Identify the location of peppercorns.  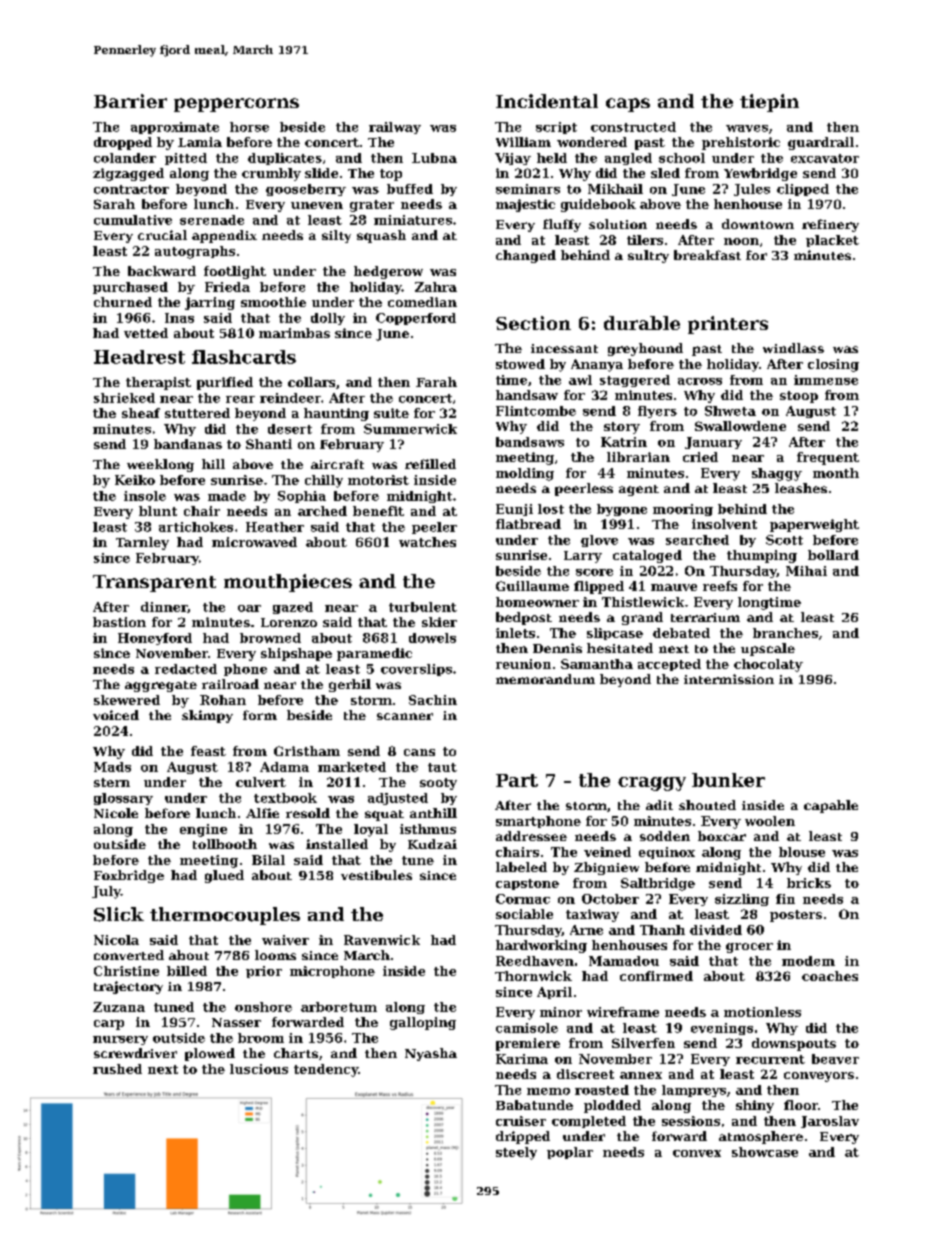
(236, 105).
